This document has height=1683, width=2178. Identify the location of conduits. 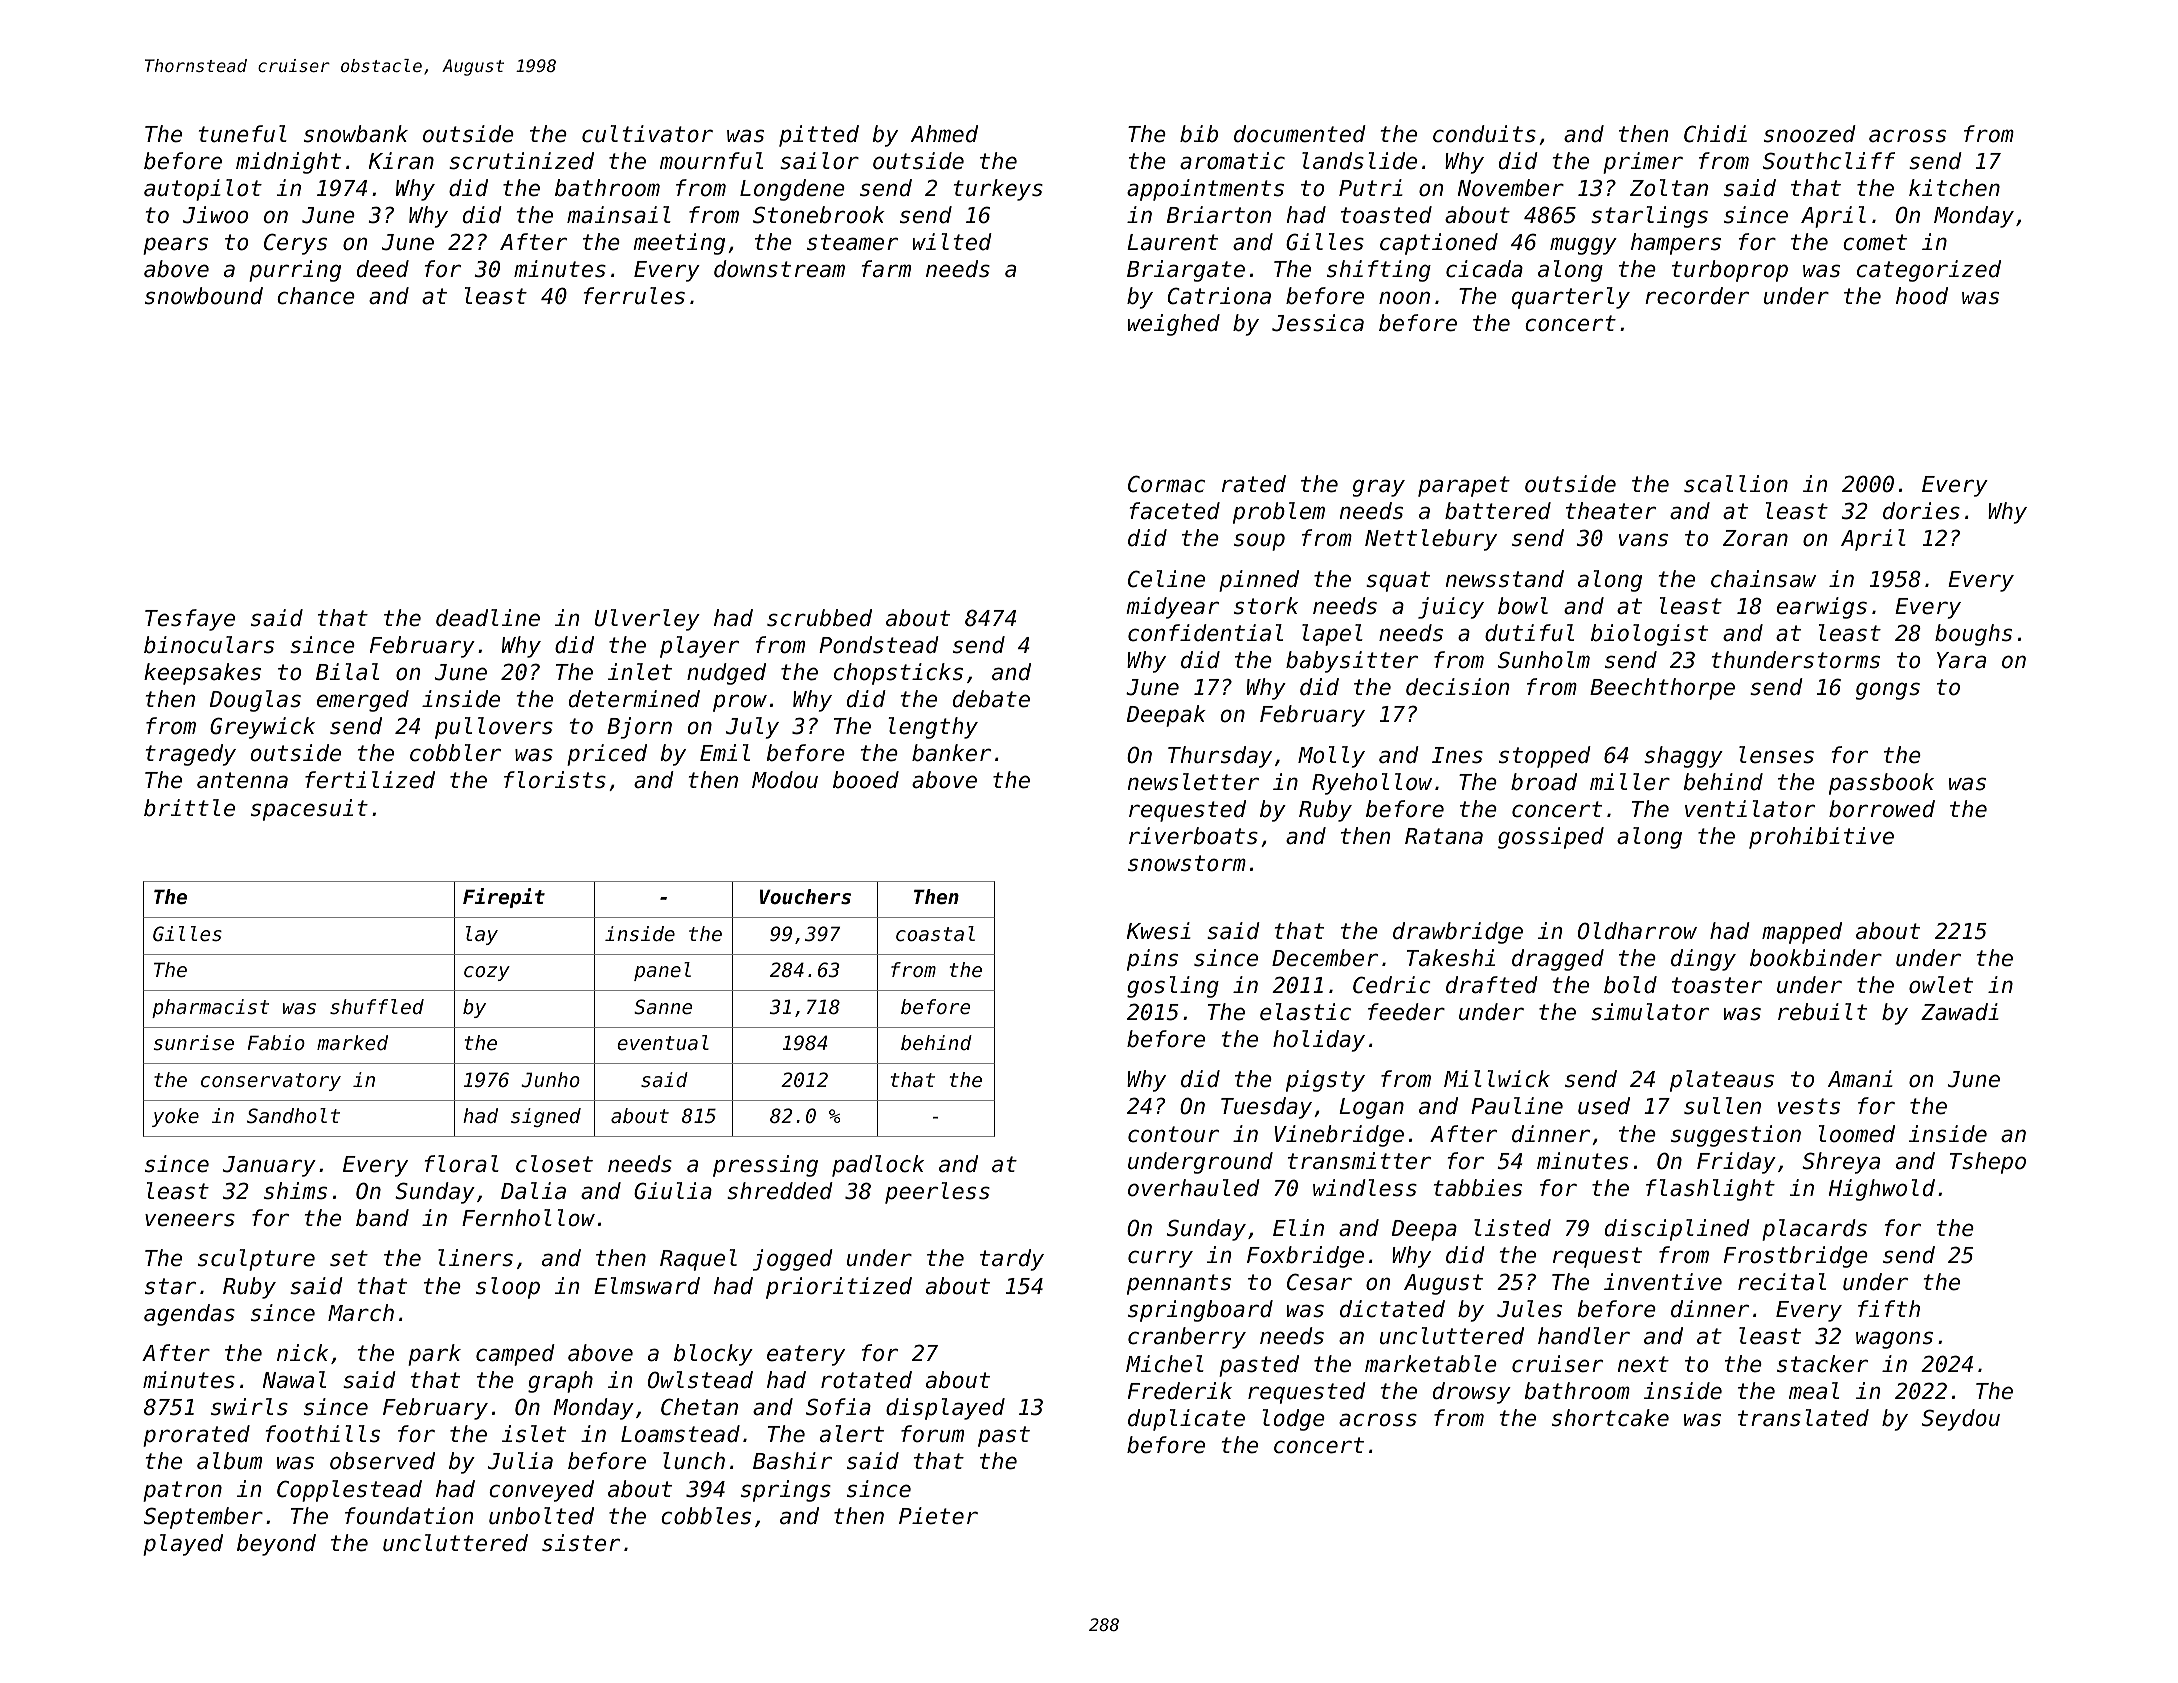
(1484, 134).
